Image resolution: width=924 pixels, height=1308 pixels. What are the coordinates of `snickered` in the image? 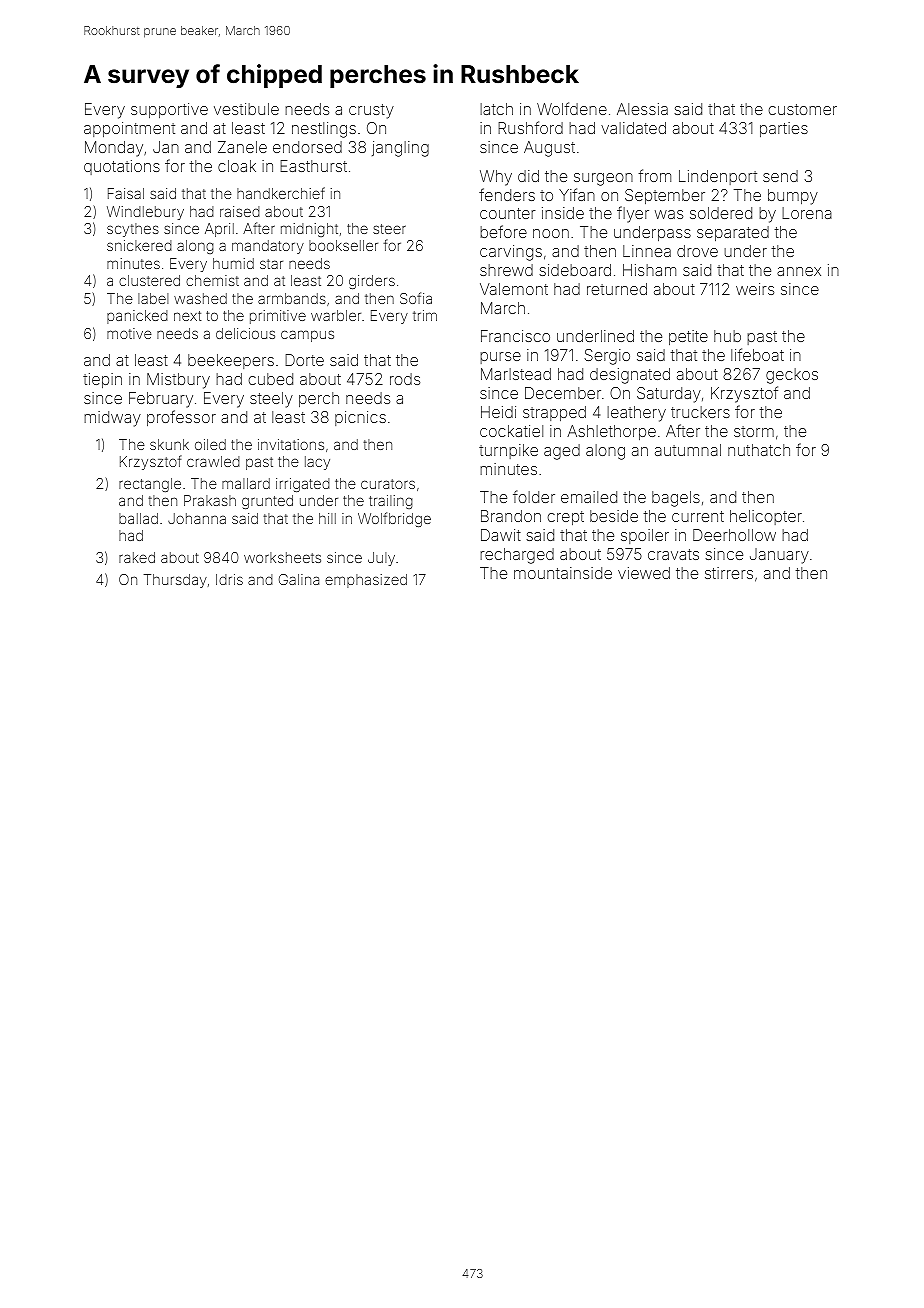 It's located at (139, 245).
